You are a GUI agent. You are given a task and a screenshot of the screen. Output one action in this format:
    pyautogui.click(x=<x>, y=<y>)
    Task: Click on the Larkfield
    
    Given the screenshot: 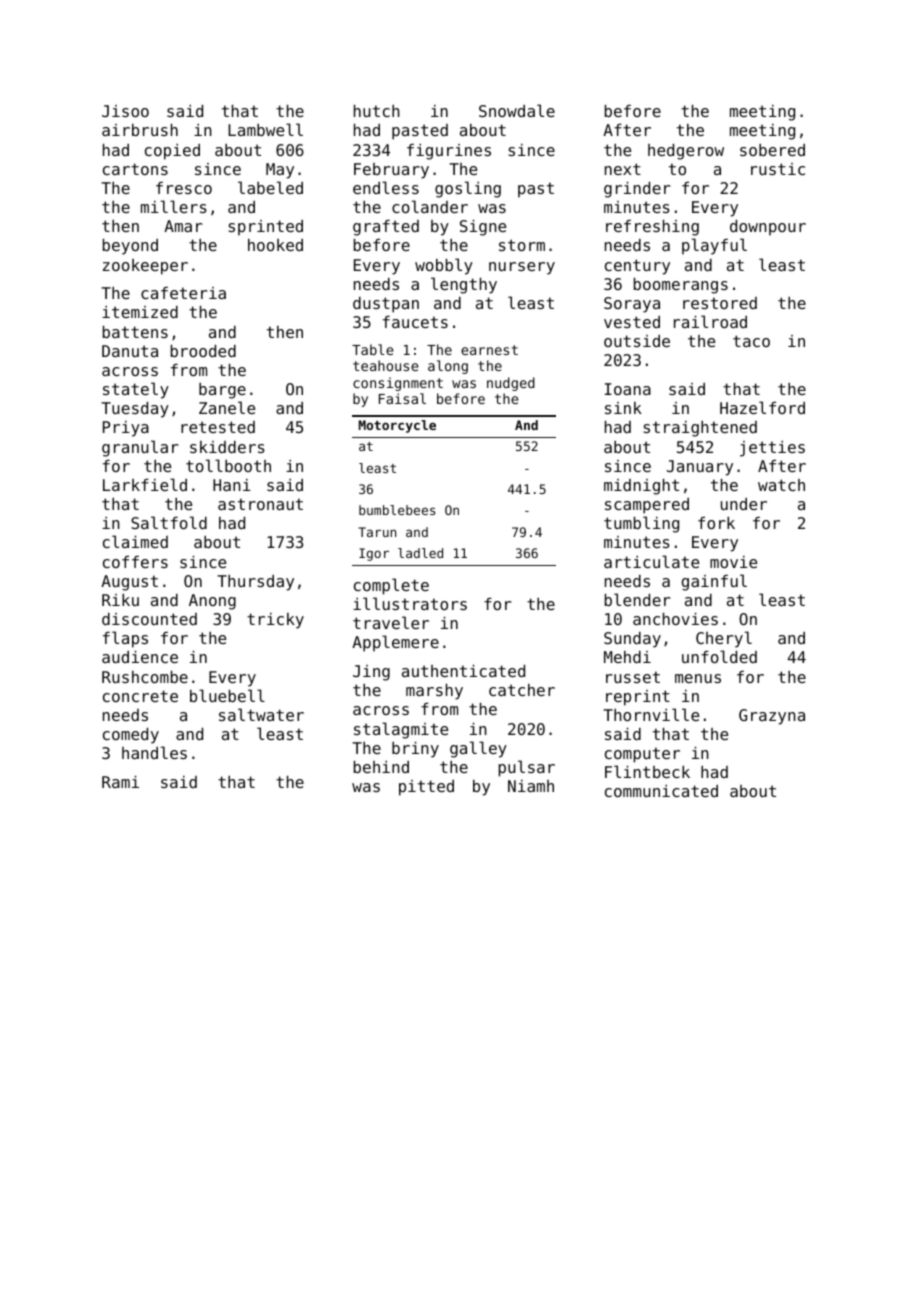 What is the action you would take?
    pyautogui.click(x=145, y=484)
